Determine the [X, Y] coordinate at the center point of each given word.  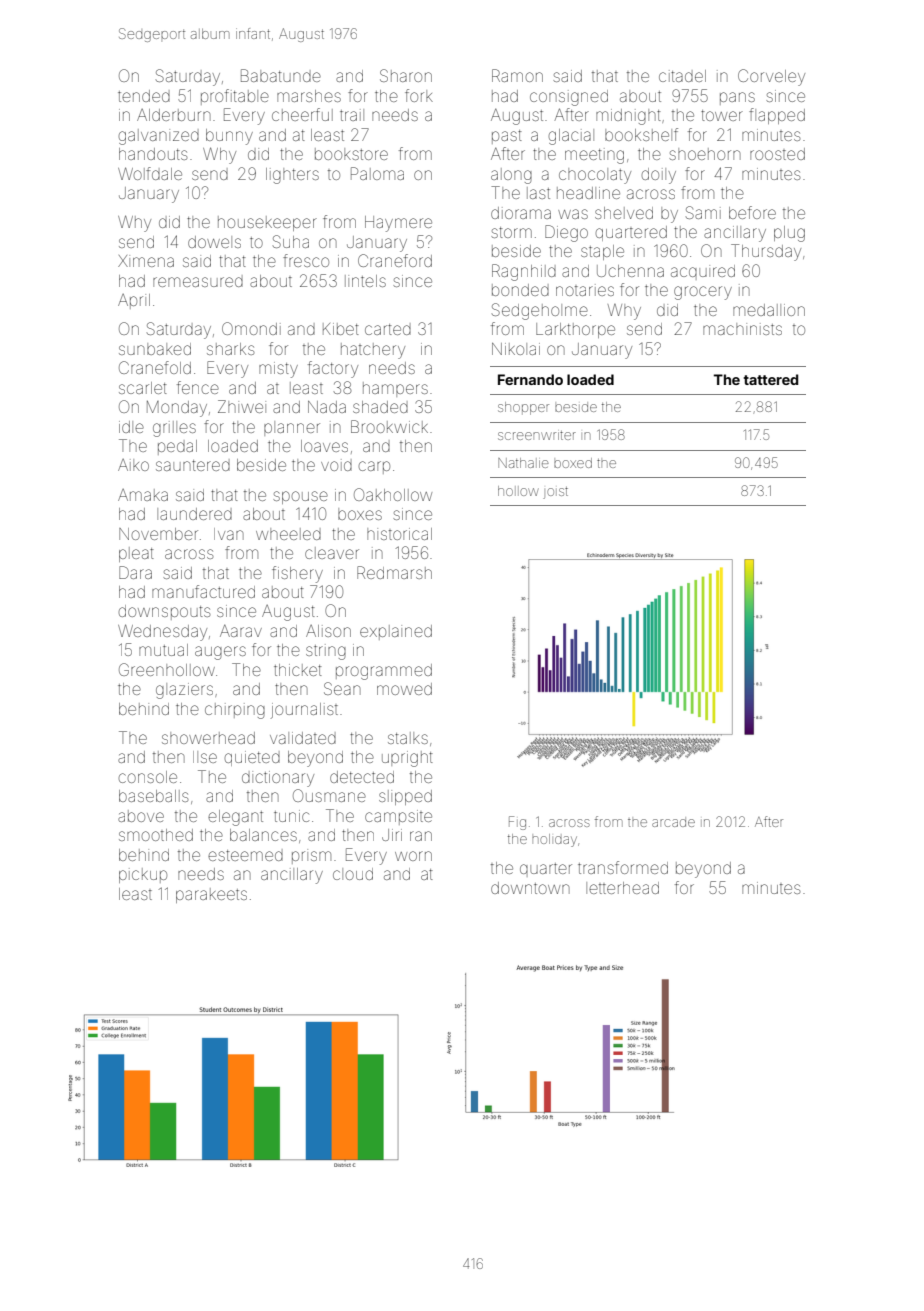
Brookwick [389, 426]
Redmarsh [394, 572]
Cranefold [155, 367]
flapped [777, 116]
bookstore [351, 154]
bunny [229, 137]
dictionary [278, 779]
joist [555, 493]
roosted [777, 154]
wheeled [288, 534]
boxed [573, 463]
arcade [673, 822]
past [507, 137]
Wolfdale [150, 173]
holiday [554, 840]
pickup [143, 875]
